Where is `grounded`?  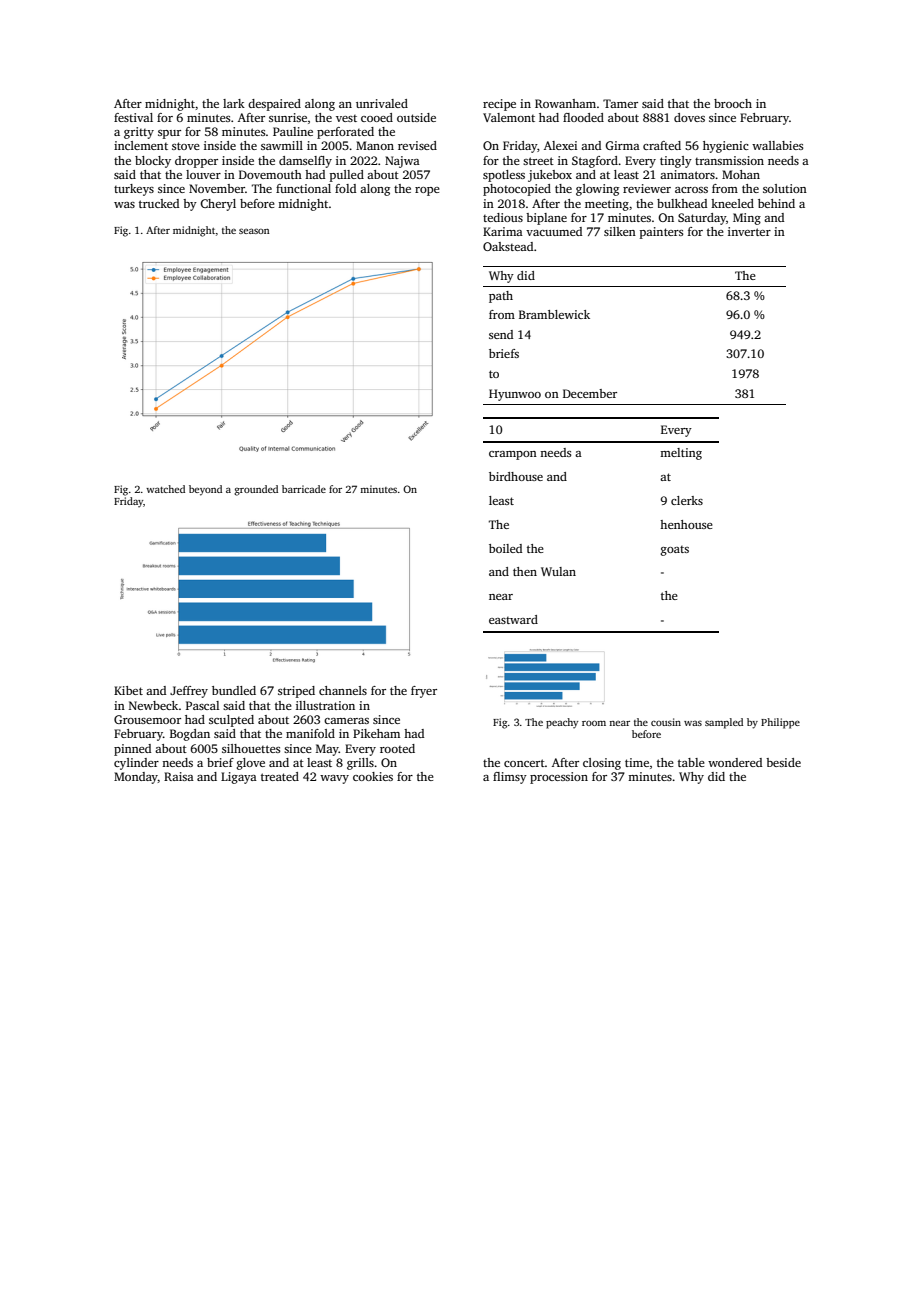
grounded is located at coordinates (256, 490).
